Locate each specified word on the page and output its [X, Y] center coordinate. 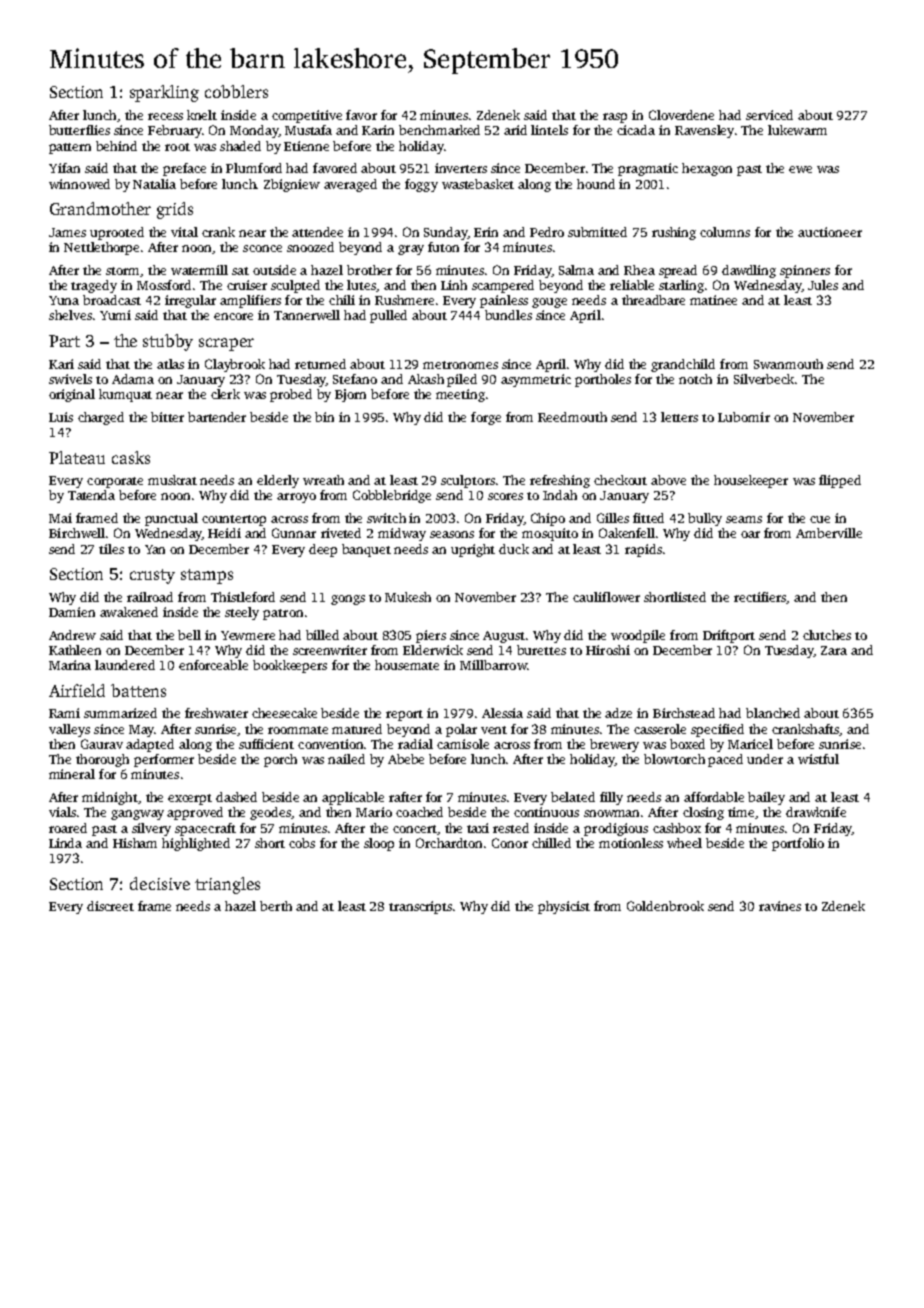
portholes [603, 380]
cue [820, 519]
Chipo [548, 519]
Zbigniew [292, 185]
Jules [823, 285]
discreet [110, 906]
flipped [840, 481]
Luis [61, 417]
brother [369, 270]
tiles [111, 549]
